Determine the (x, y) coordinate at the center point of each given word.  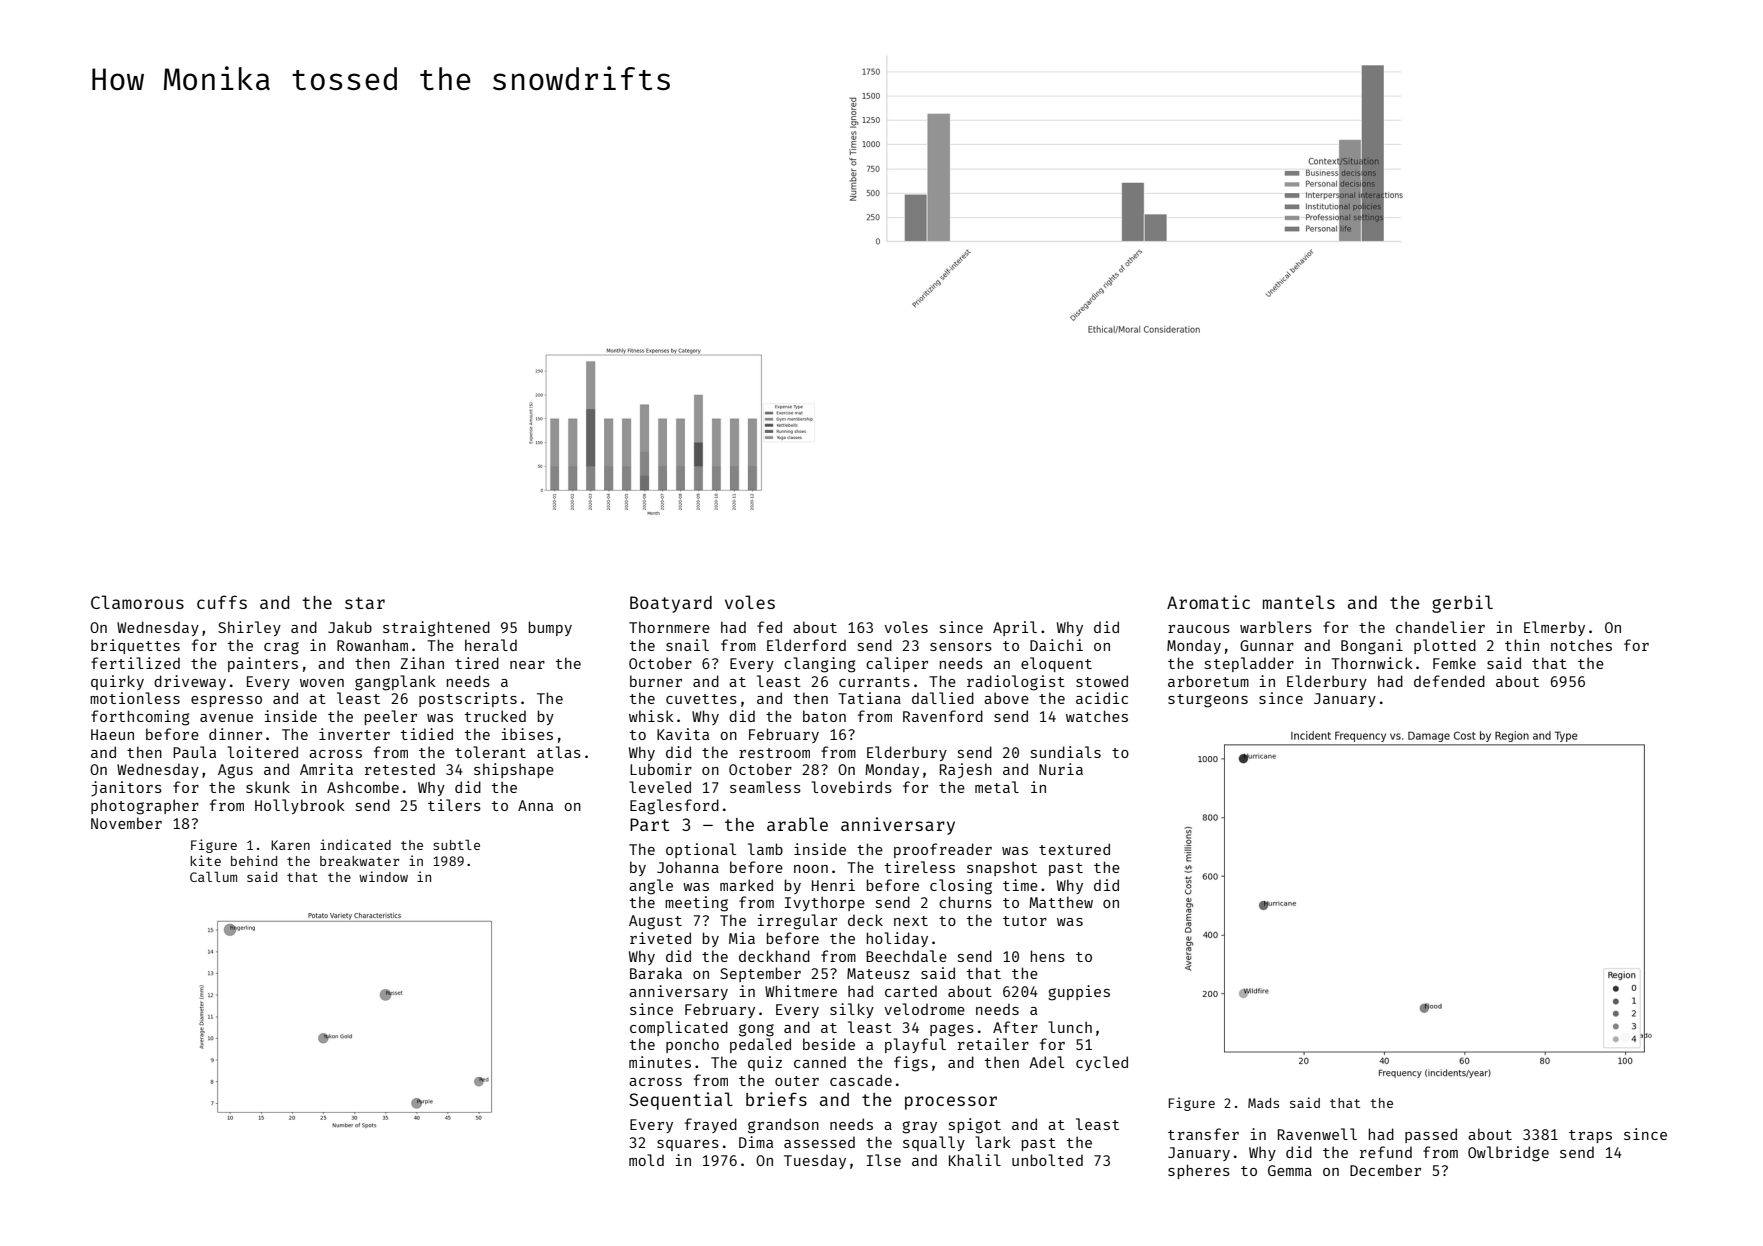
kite (205, 860)
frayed (711, 1125)
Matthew (1061, 902)
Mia (742, 938)
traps (1590, 1136)
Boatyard (671, 604)
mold (646, 1160)
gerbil (1462, 604)
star (365, 603)
